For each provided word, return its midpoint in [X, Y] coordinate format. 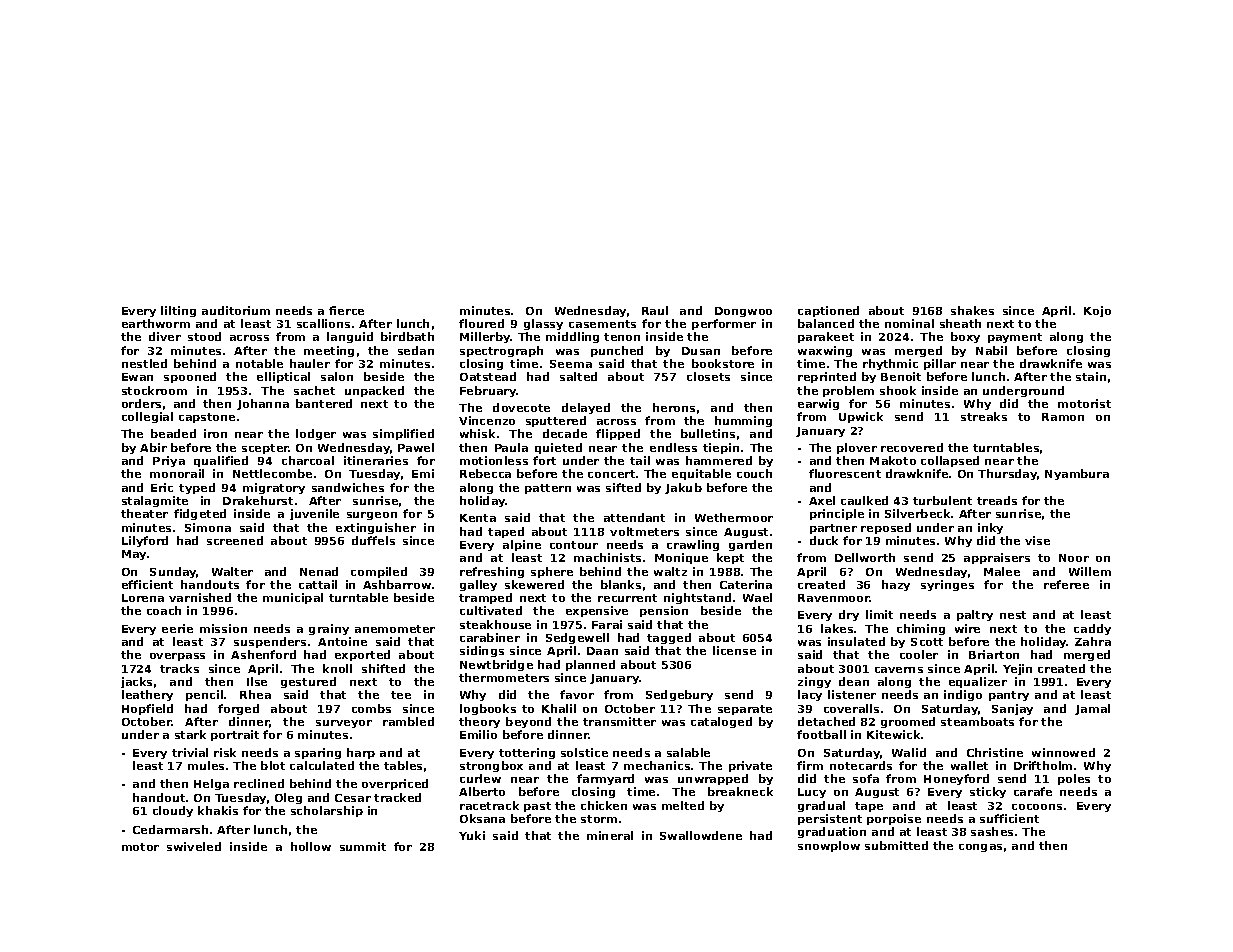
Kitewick [893, 734]
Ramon [1063, 417]
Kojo [1097, 311]
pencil [204, 695]
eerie [177, 628]
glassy [543, 324]
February [488, 391]
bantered [324, 403]
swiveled [194, 846]
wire [967, 628]
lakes [837, 628]
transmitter [619, 721]
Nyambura [1077, 474]
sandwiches [348, 487]
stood [204, 336]
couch [754, 473]
